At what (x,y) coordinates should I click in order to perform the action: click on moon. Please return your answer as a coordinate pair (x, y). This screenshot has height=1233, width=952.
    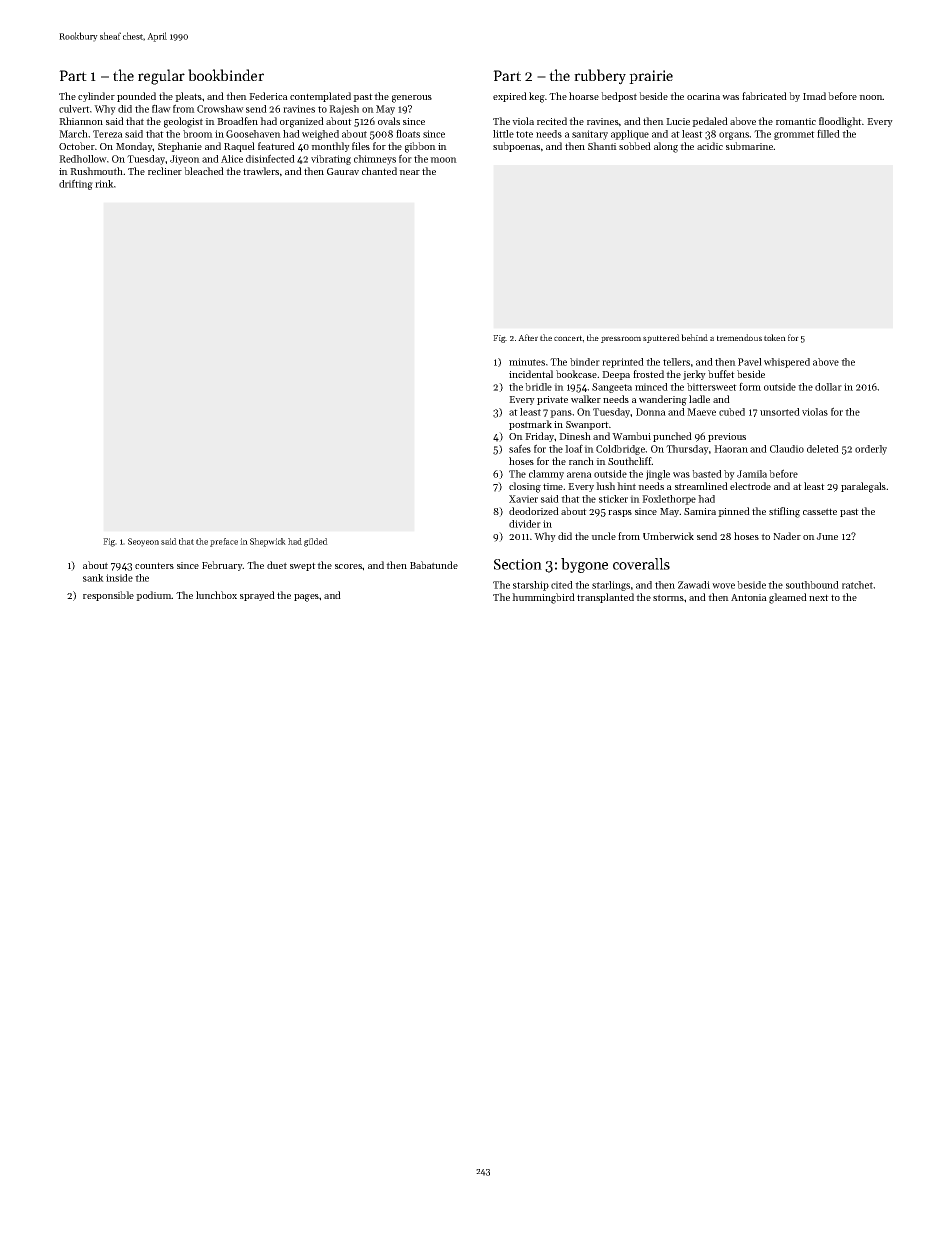
    Looking at the image, I should click on (443, 160).
